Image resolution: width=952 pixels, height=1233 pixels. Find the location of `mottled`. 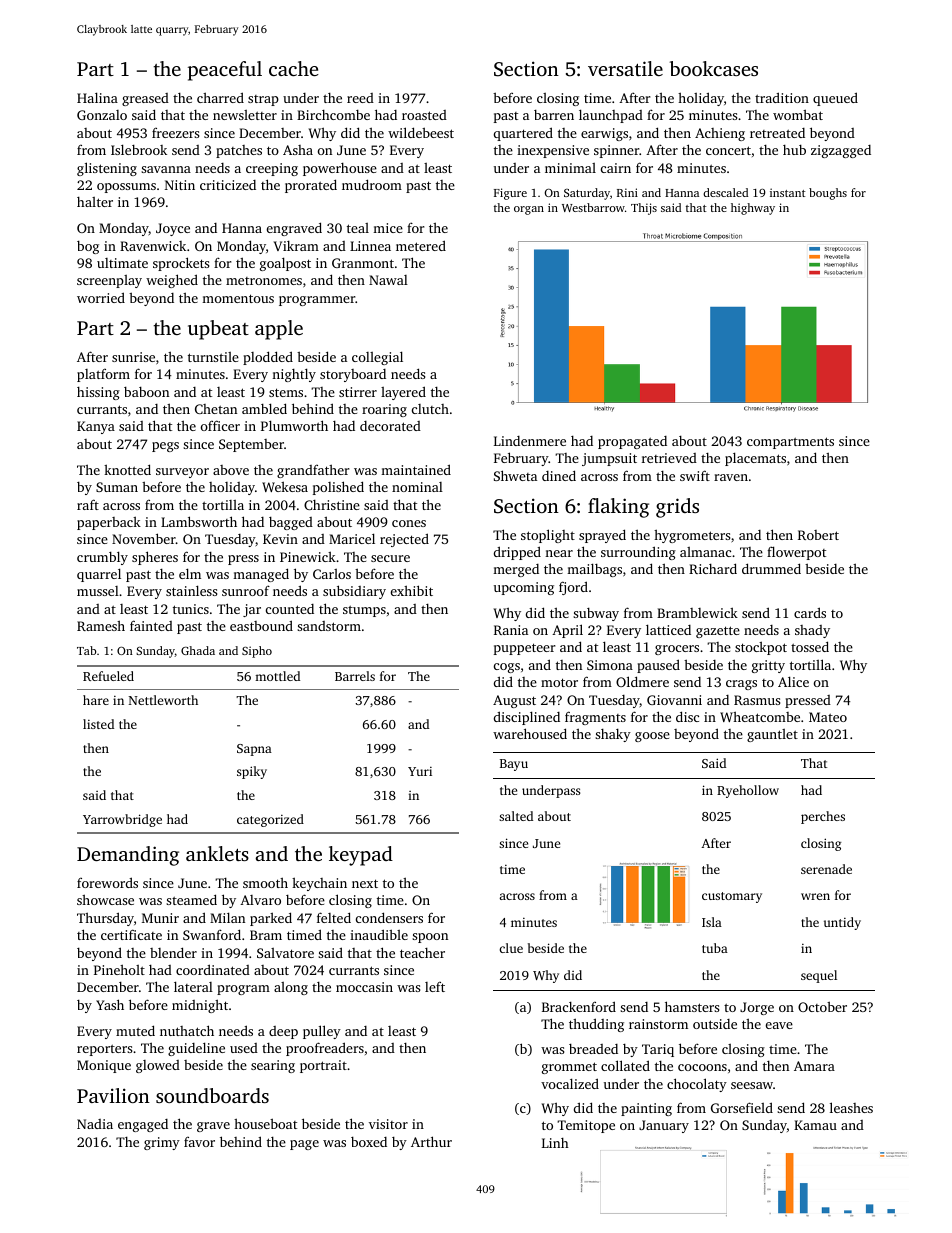

mottled is located at coordinates (277, 676).
